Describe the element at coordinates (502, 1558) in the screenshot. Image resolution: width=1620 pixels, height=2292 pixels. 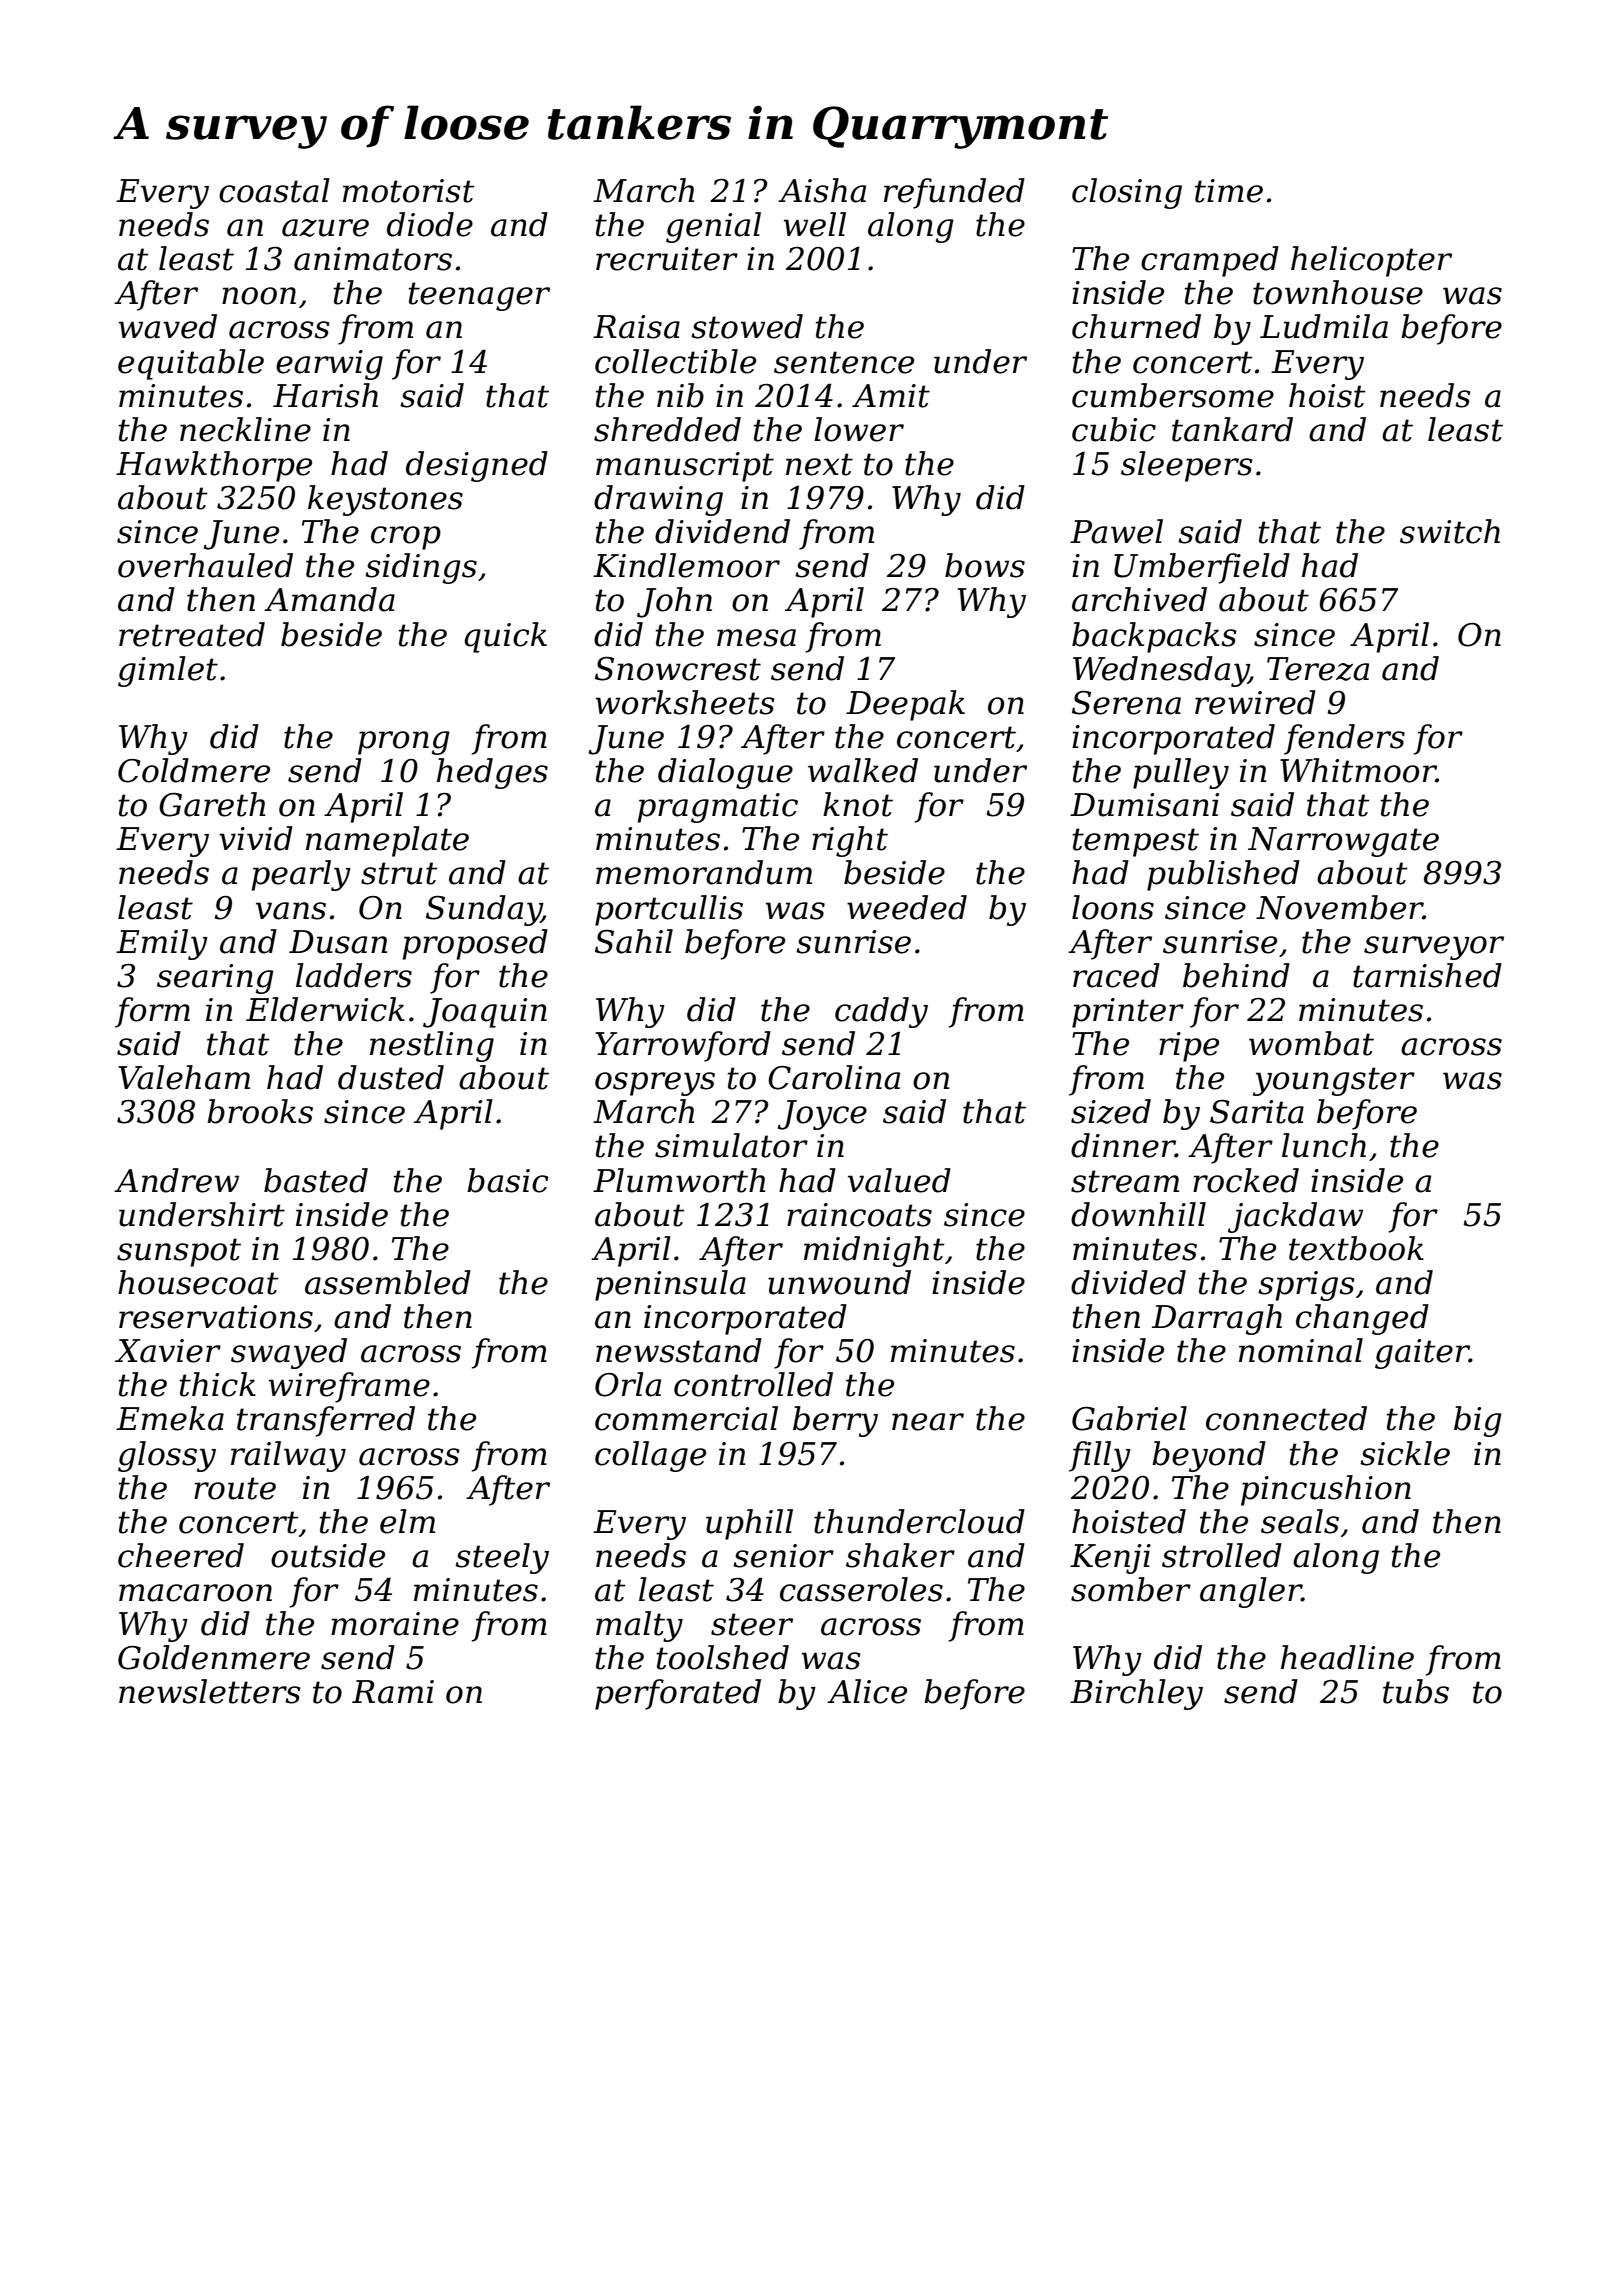
I see `steely` at that location.
